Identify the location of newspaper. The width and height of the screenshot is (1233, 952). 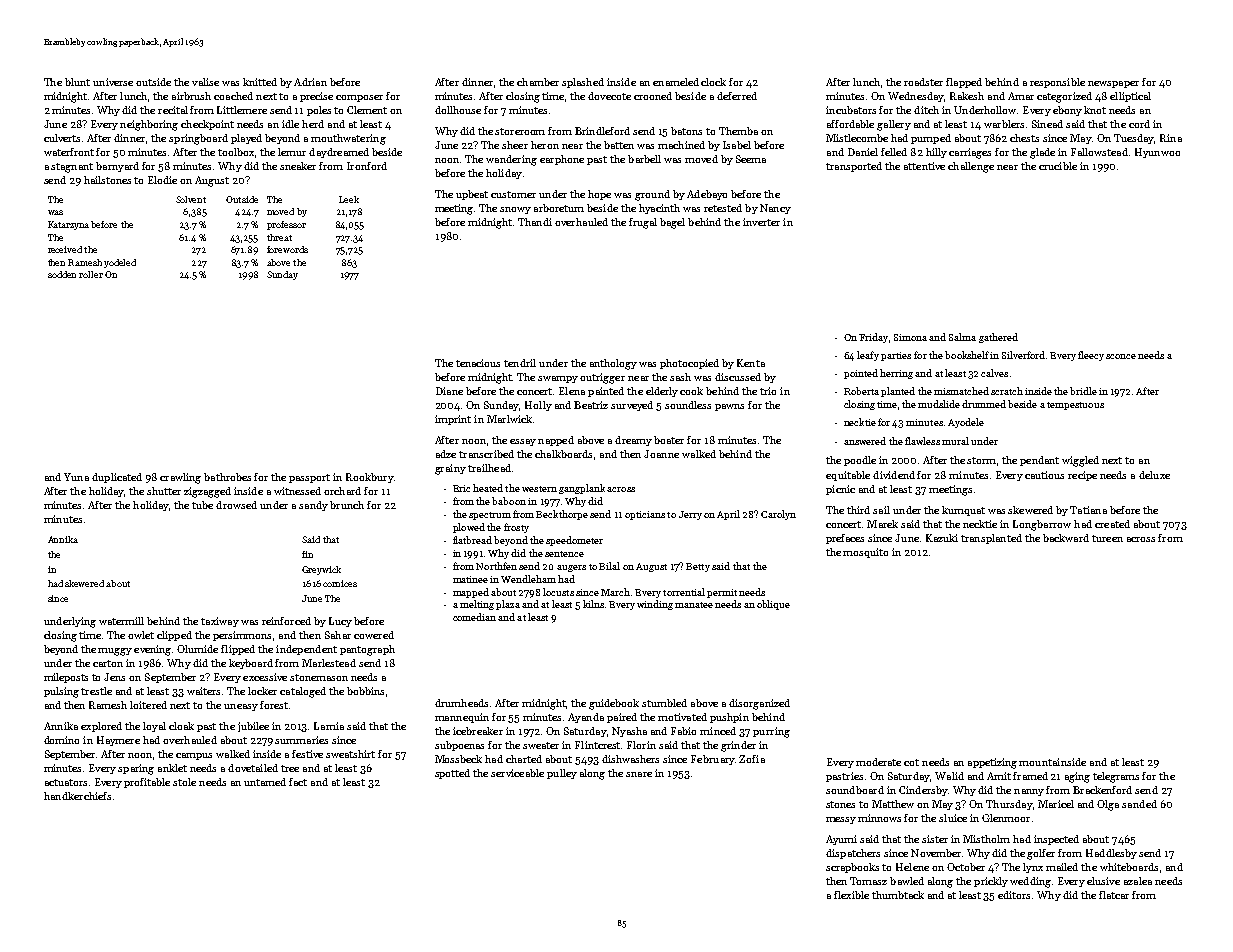
(1113, 84).
